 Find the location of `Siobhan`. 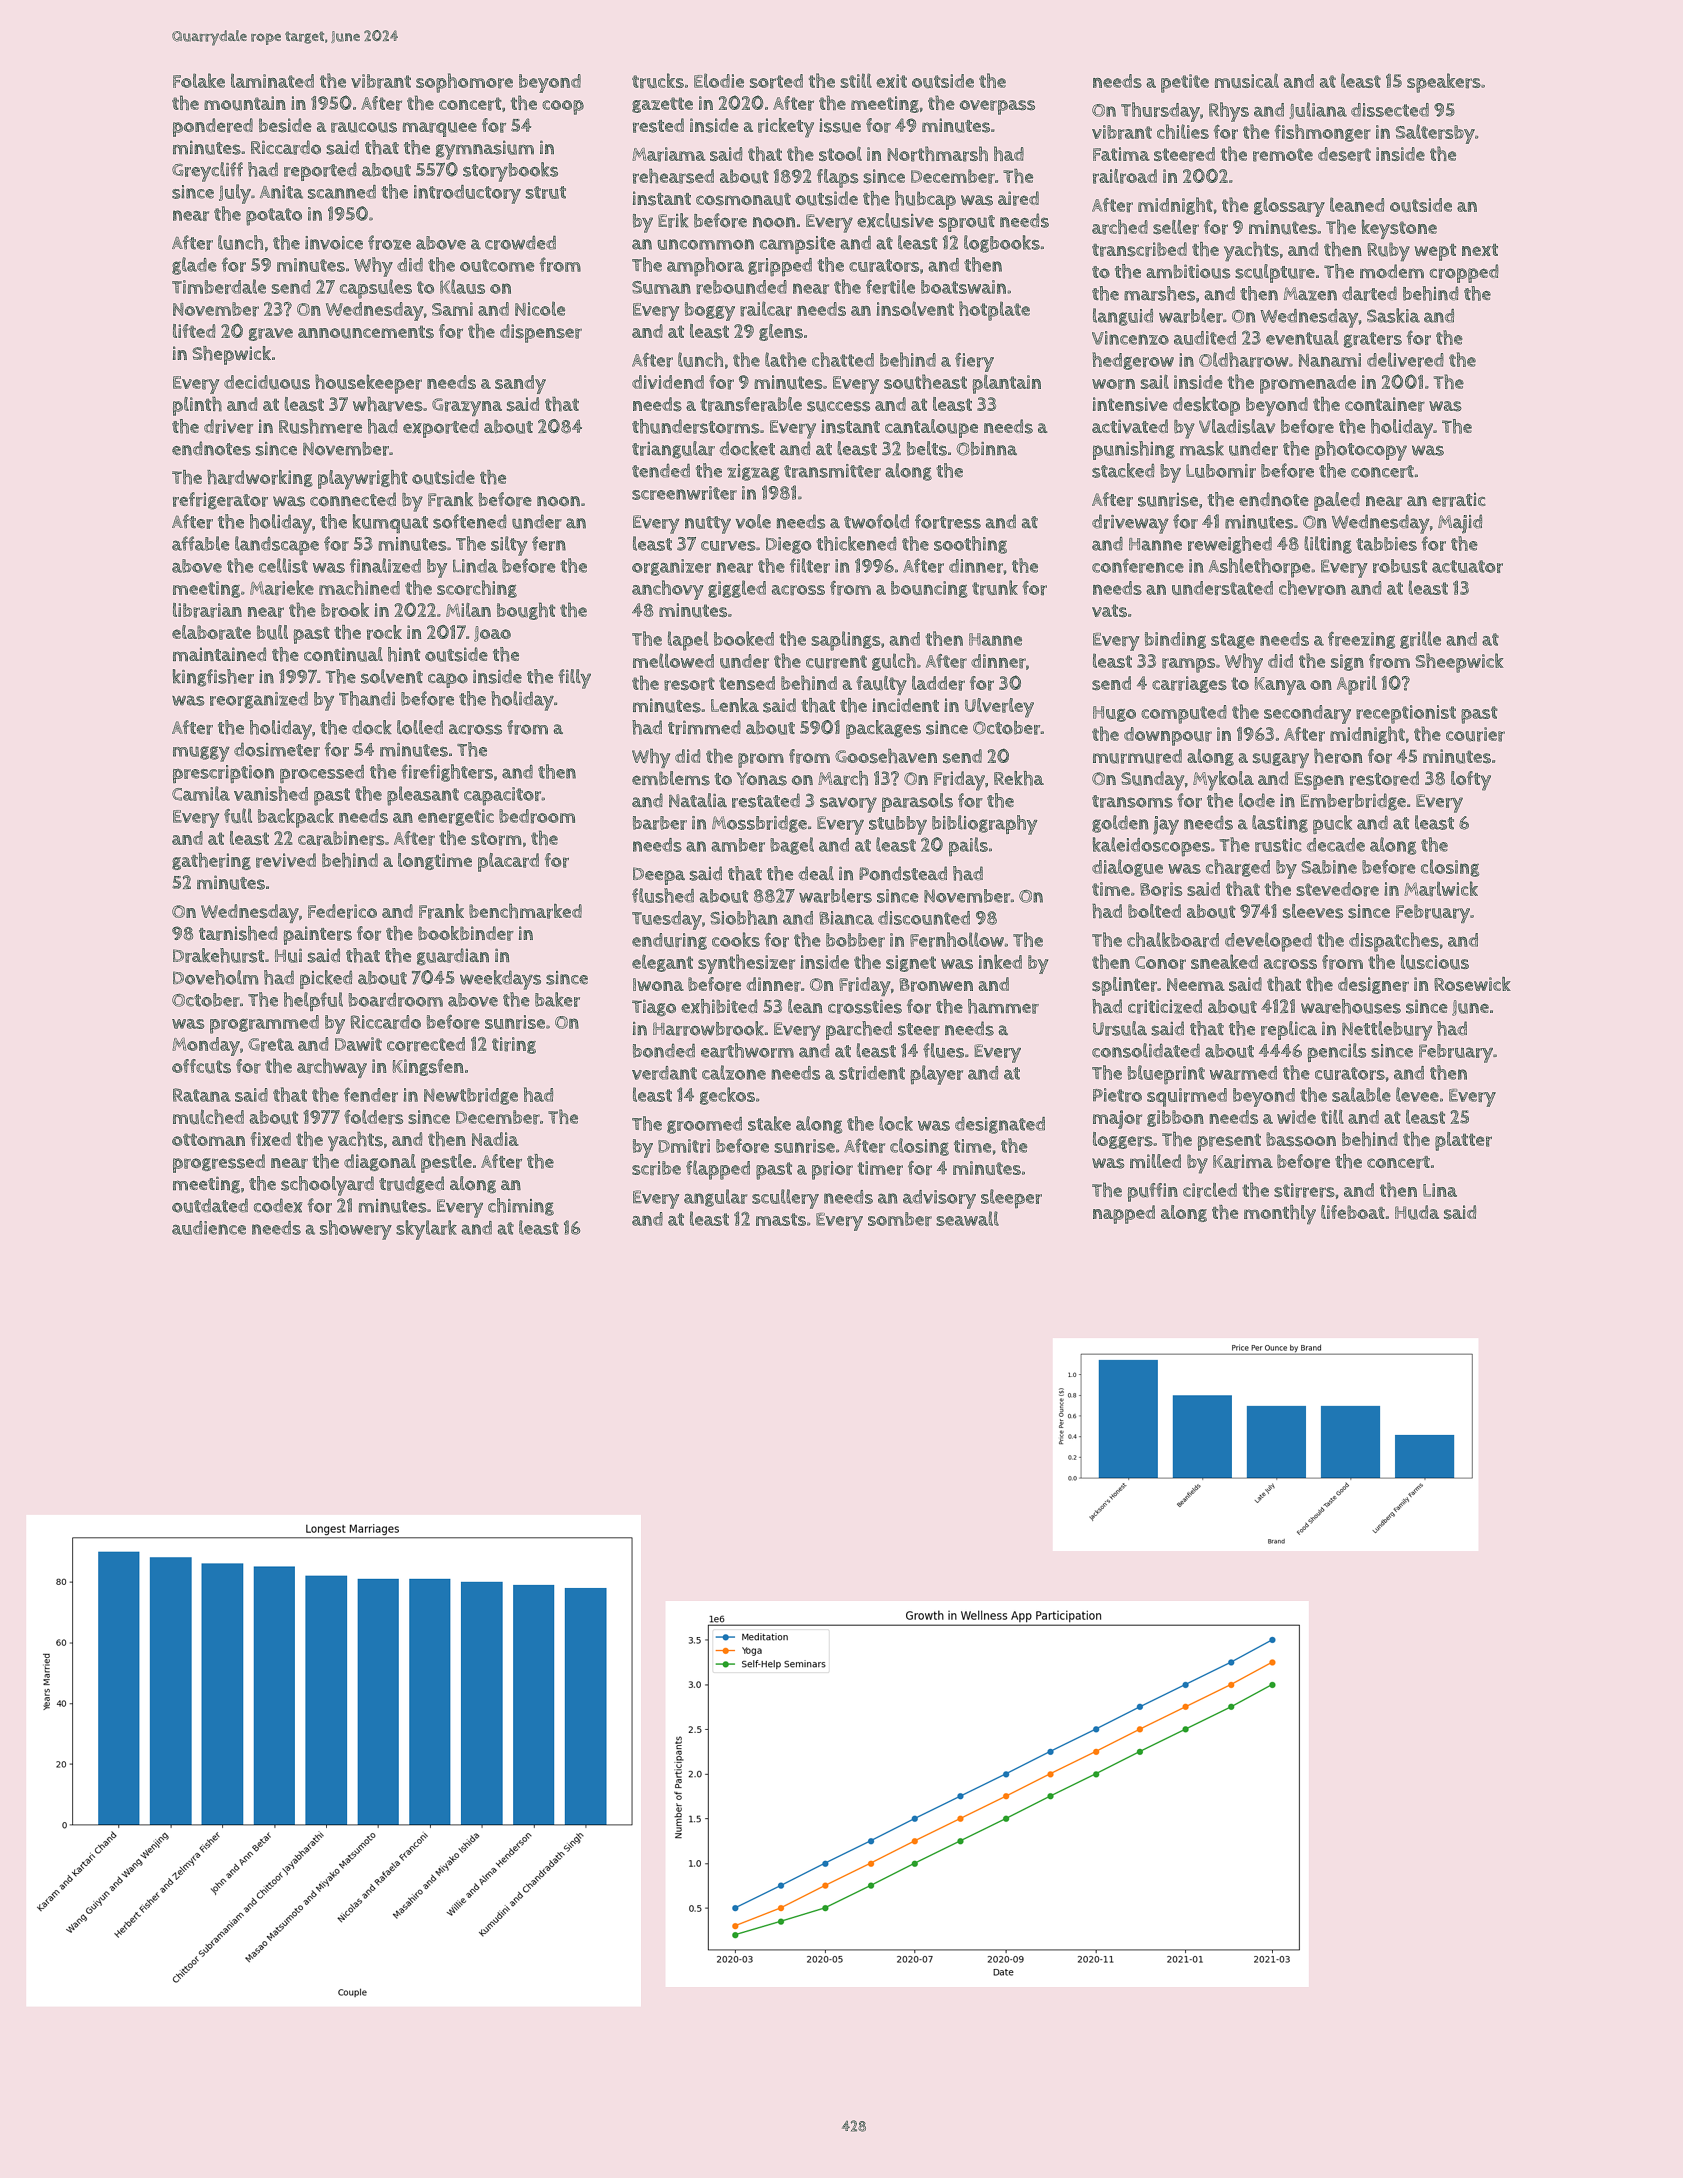

Siobhan is located at coordinates (744, 917).
